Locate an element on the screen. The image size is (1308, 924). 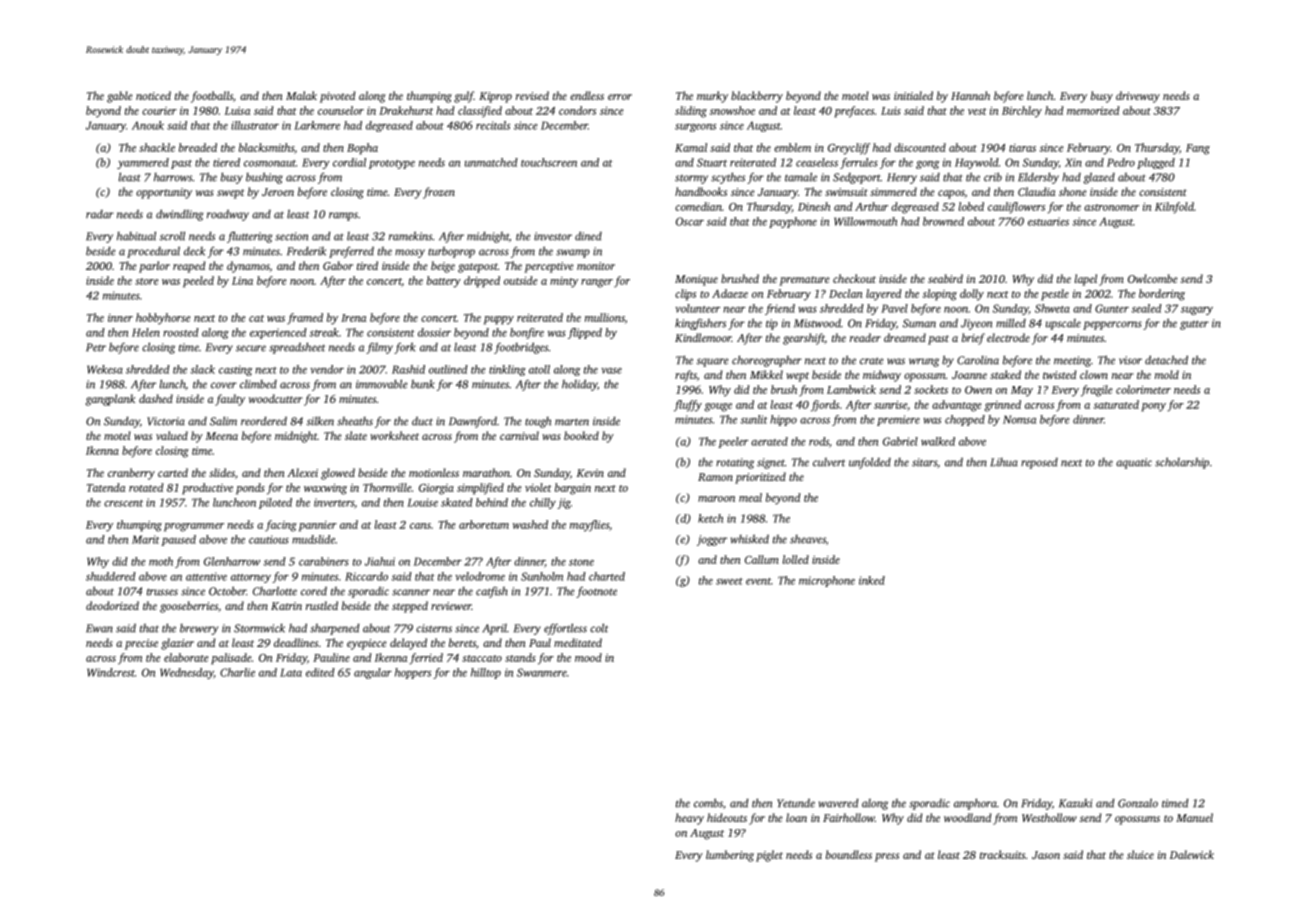
colorimeter is located at coordinates (1143, 389).
